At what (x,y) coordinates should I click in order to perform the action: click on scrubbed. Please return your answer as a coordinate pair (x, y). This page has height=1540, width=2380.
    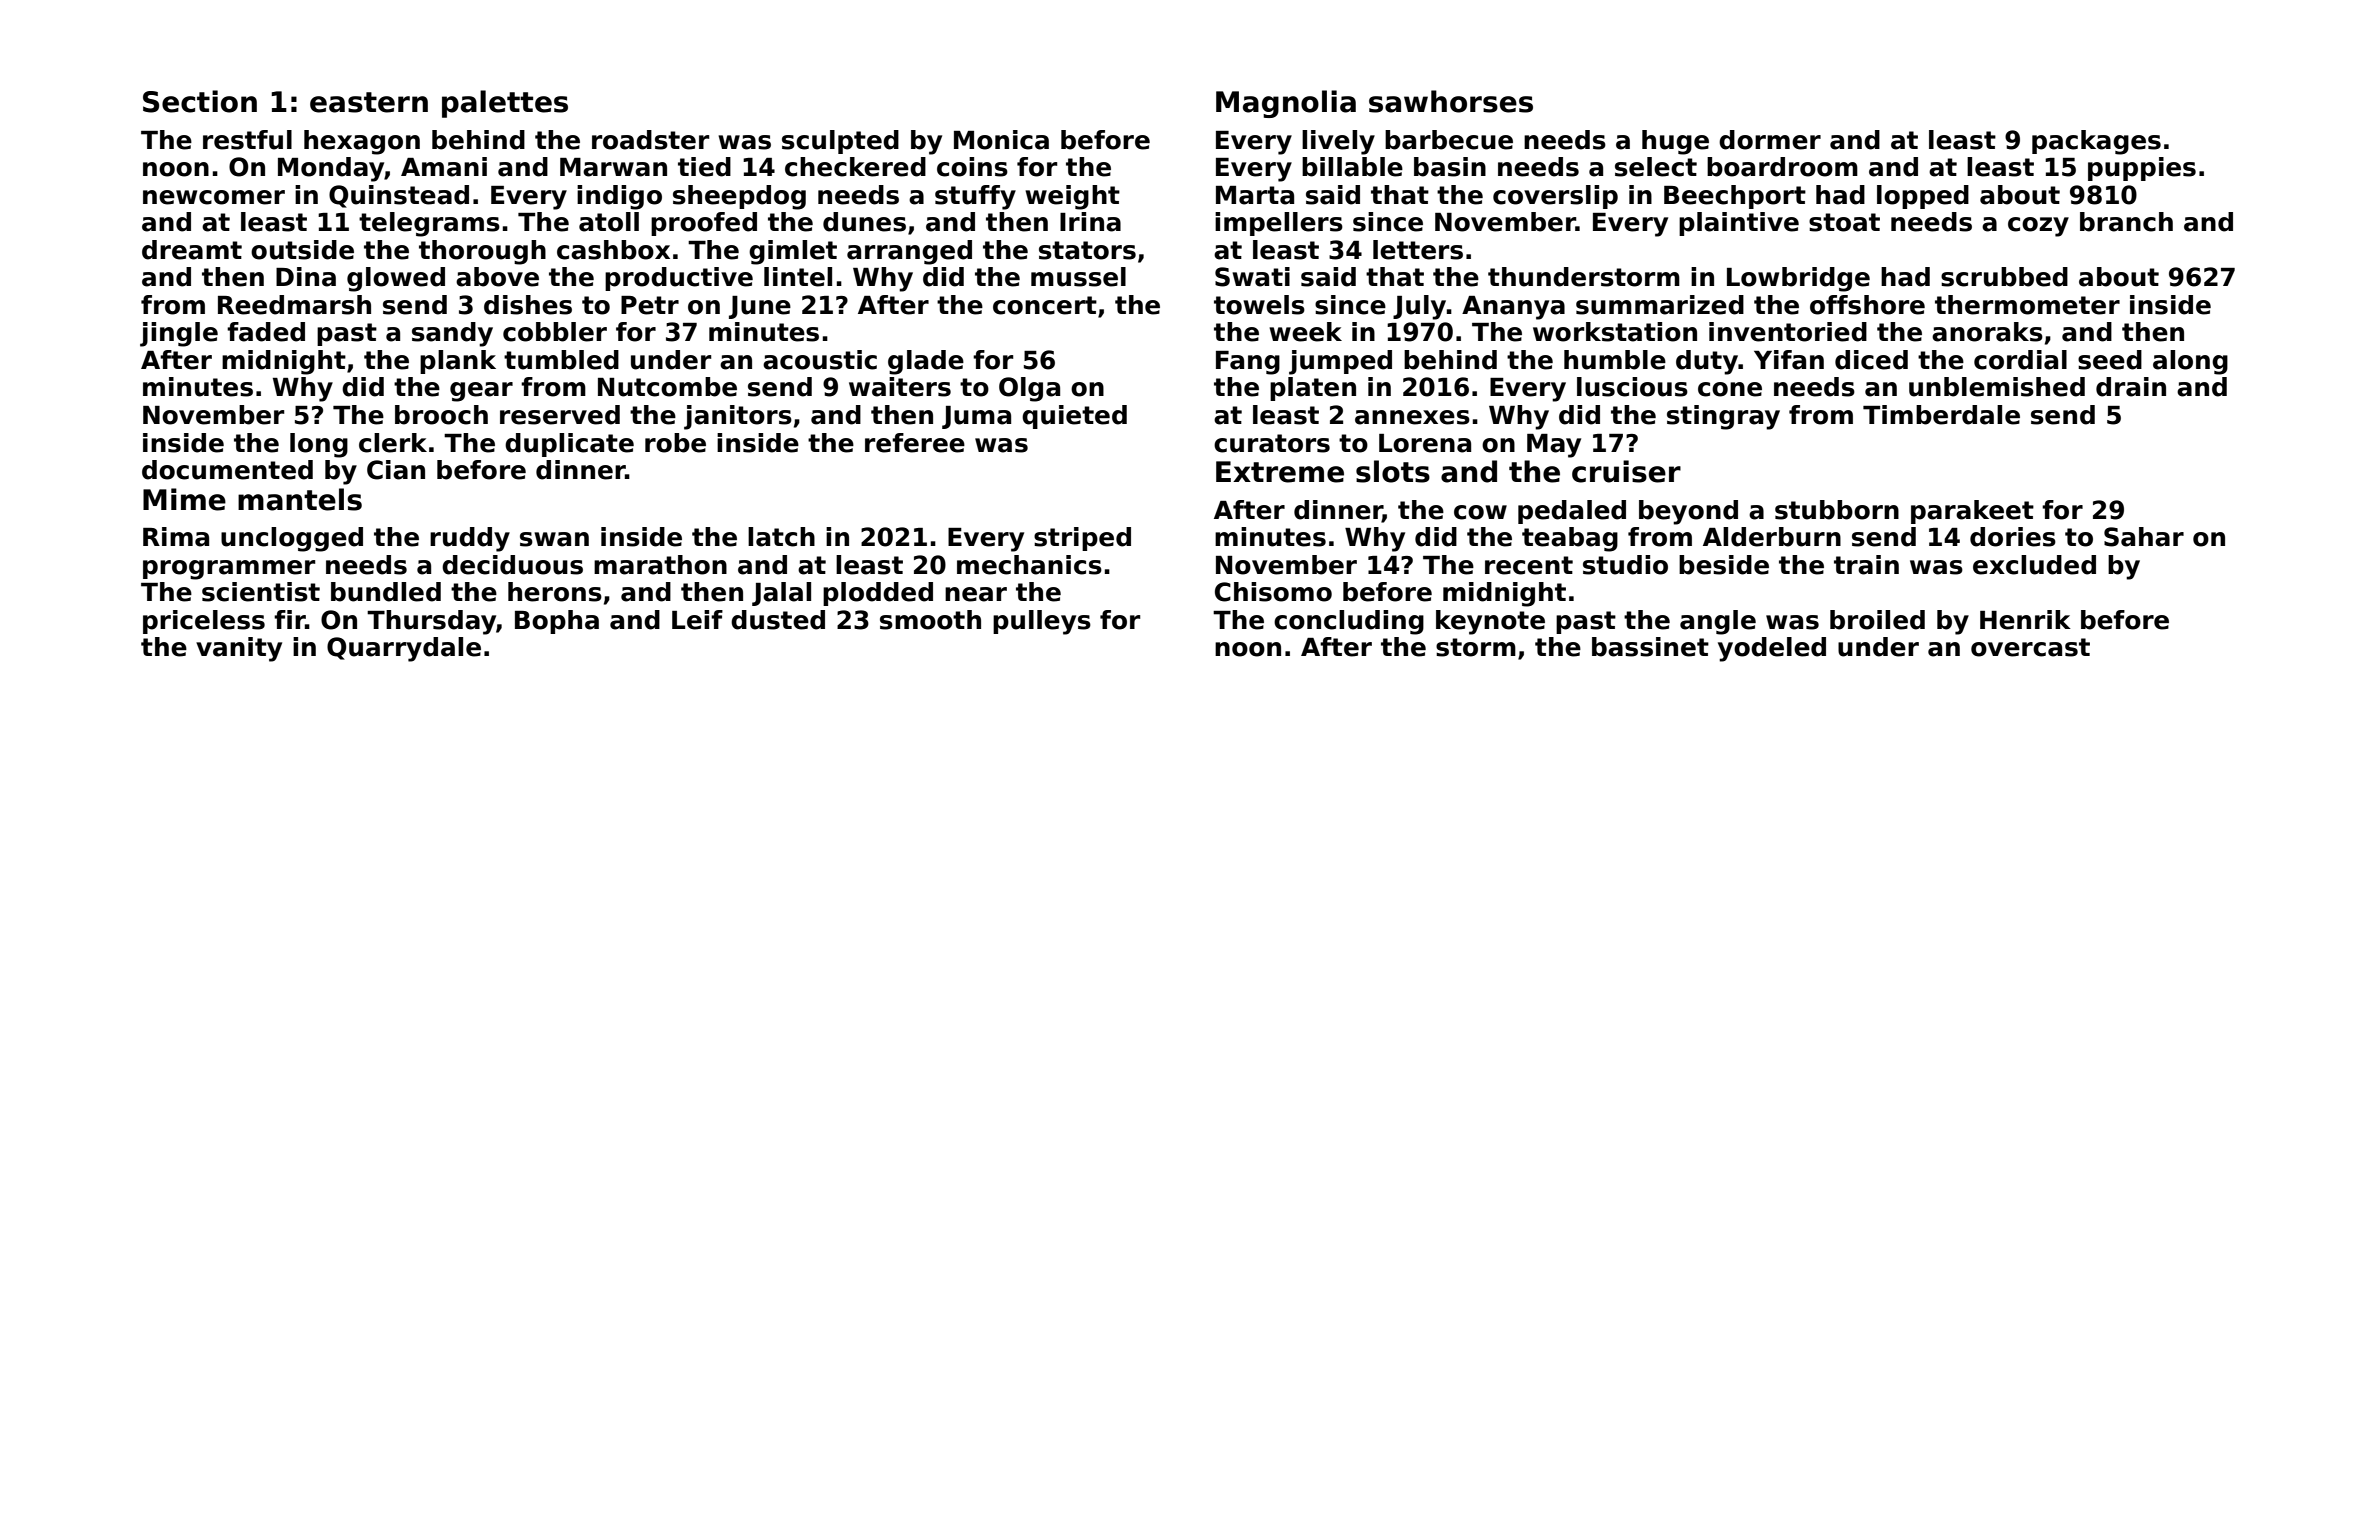
    Looking at the image, I should click on (2004, 277).
